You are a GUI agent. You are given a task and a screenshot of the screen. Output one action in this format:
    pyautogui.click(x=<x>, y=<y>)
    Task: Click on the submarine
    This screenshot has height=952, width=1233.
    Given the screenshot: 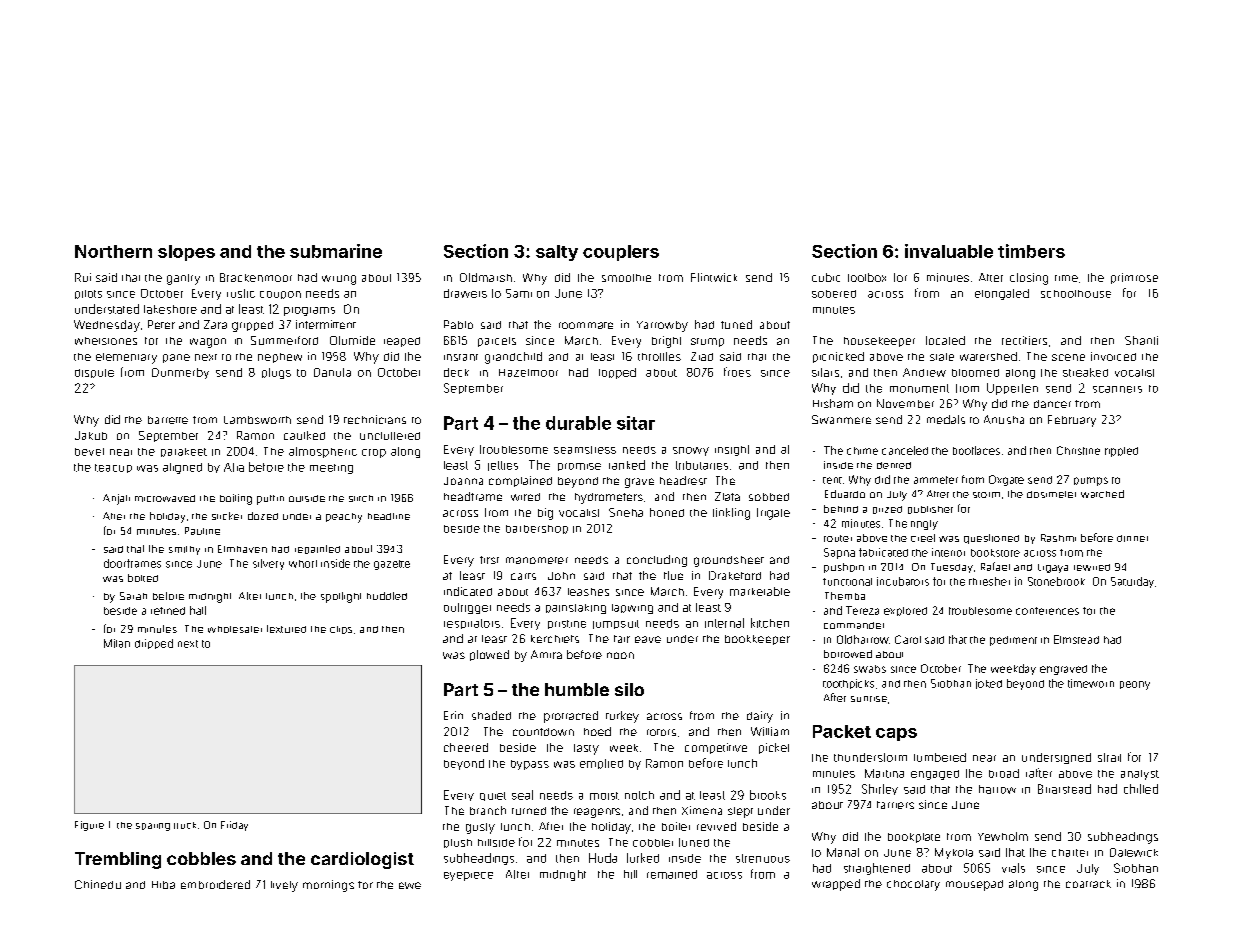 What is the action you would take?
    pyautogui.click(x=336, y=251)
